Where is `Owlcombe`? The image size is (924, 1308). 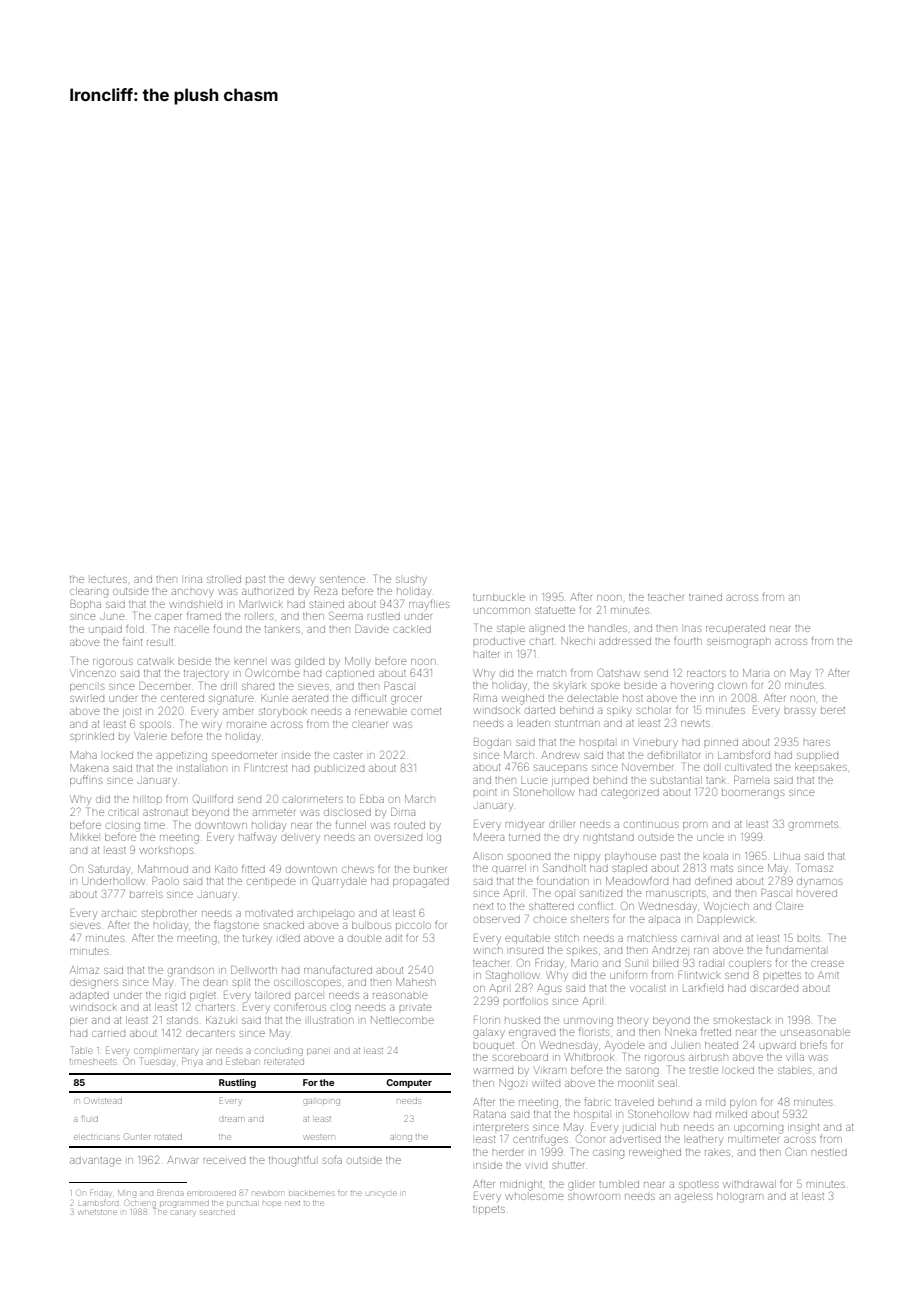 Owlcombe is located at coordinates (273, 672).
